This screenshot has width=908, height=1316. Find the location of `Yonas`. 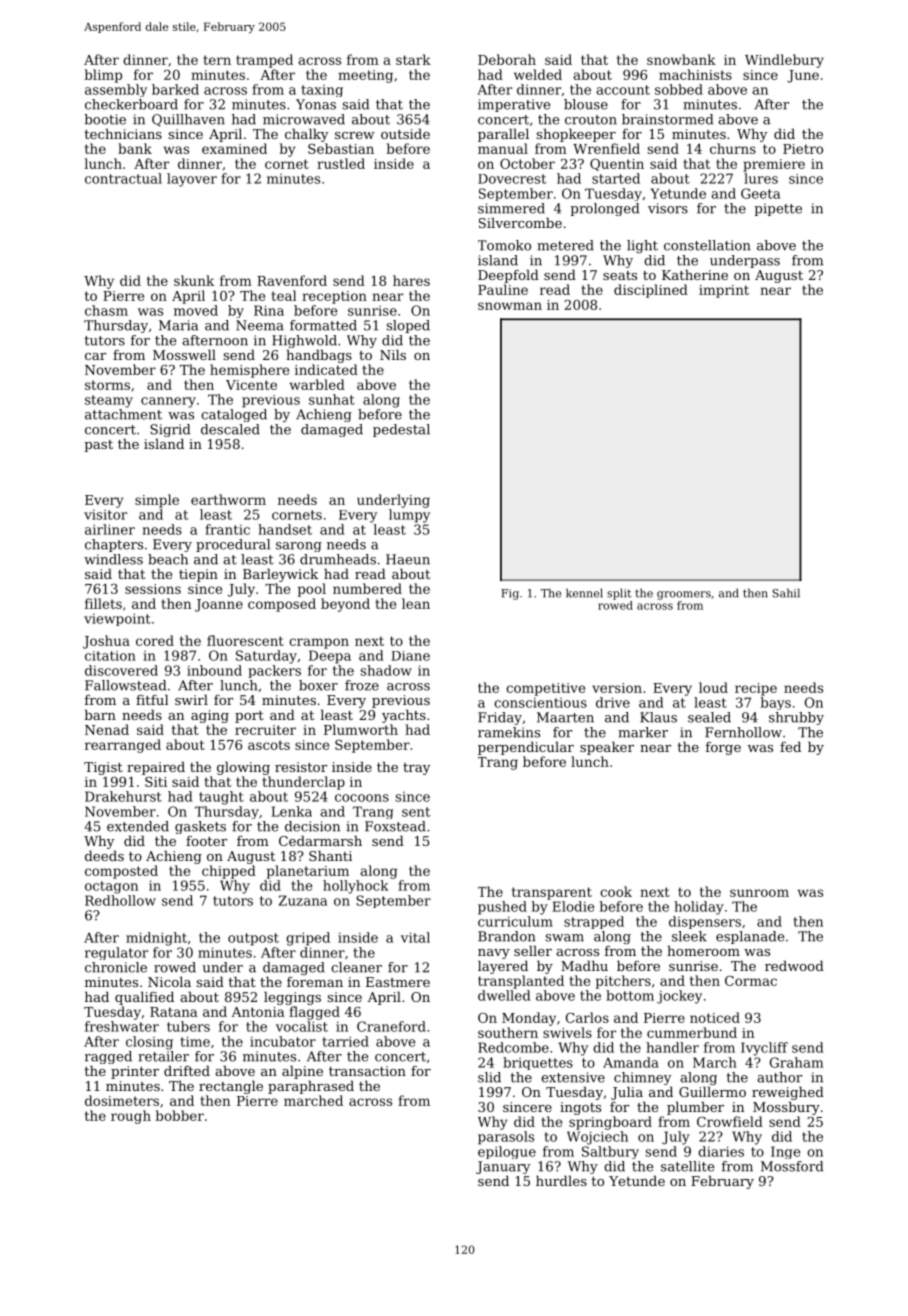

Yonas is located at coordinates (316, 104).
